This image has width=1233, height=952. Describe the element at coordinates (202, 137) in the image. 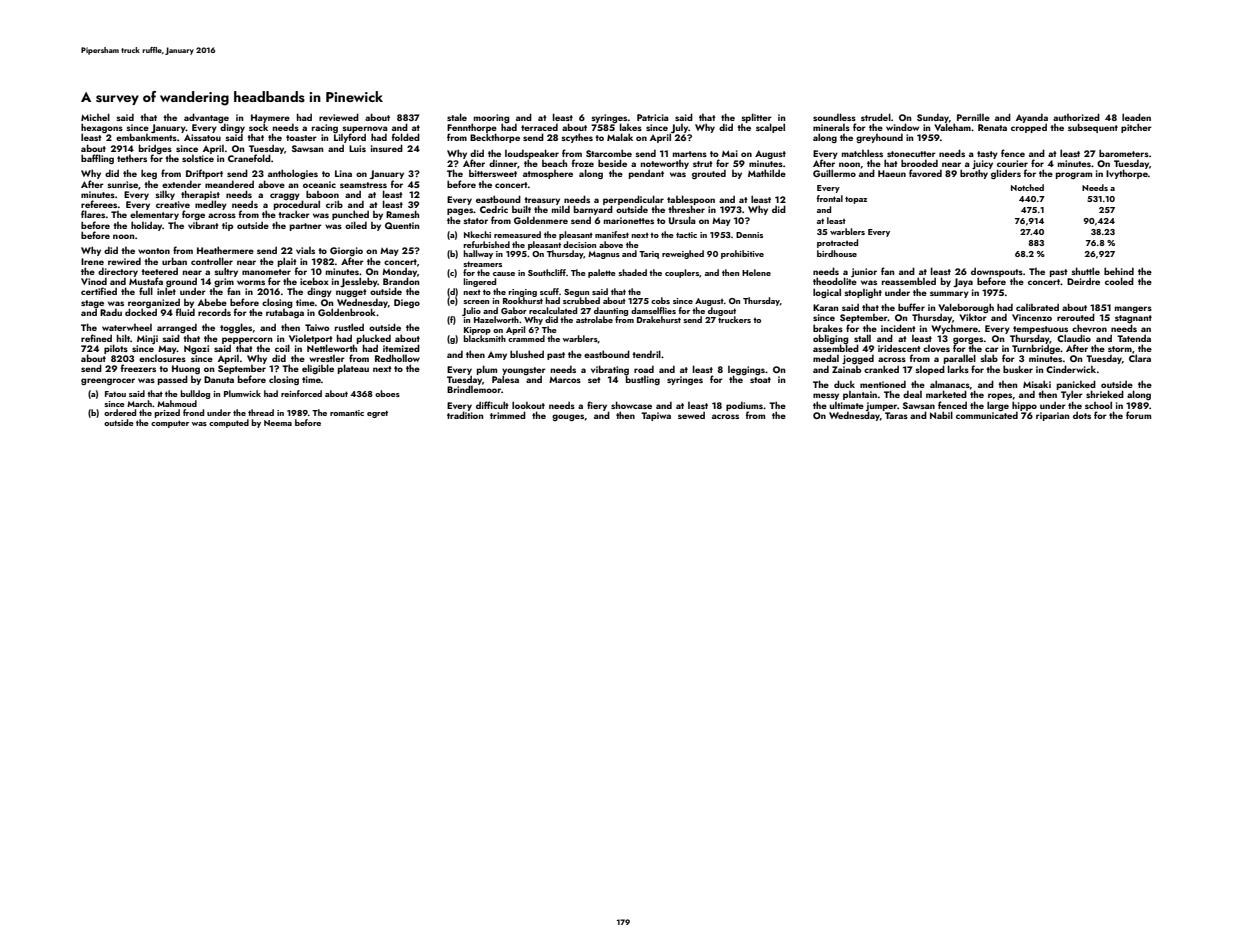

I see `Aissatou` at that location.
